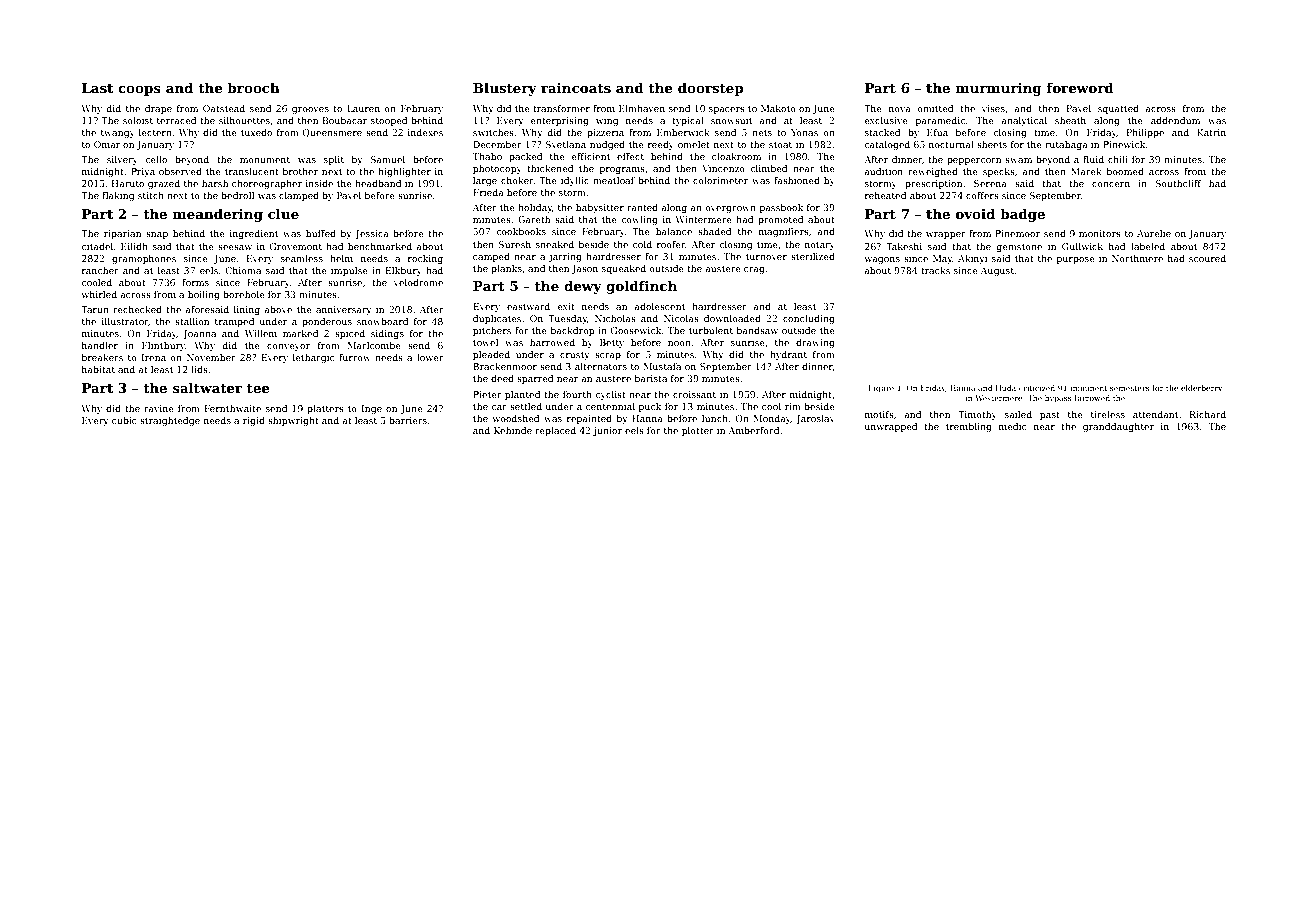  Describe the element at coordinates (881, 389) in the screenshot. I see `Figure` at that location.
